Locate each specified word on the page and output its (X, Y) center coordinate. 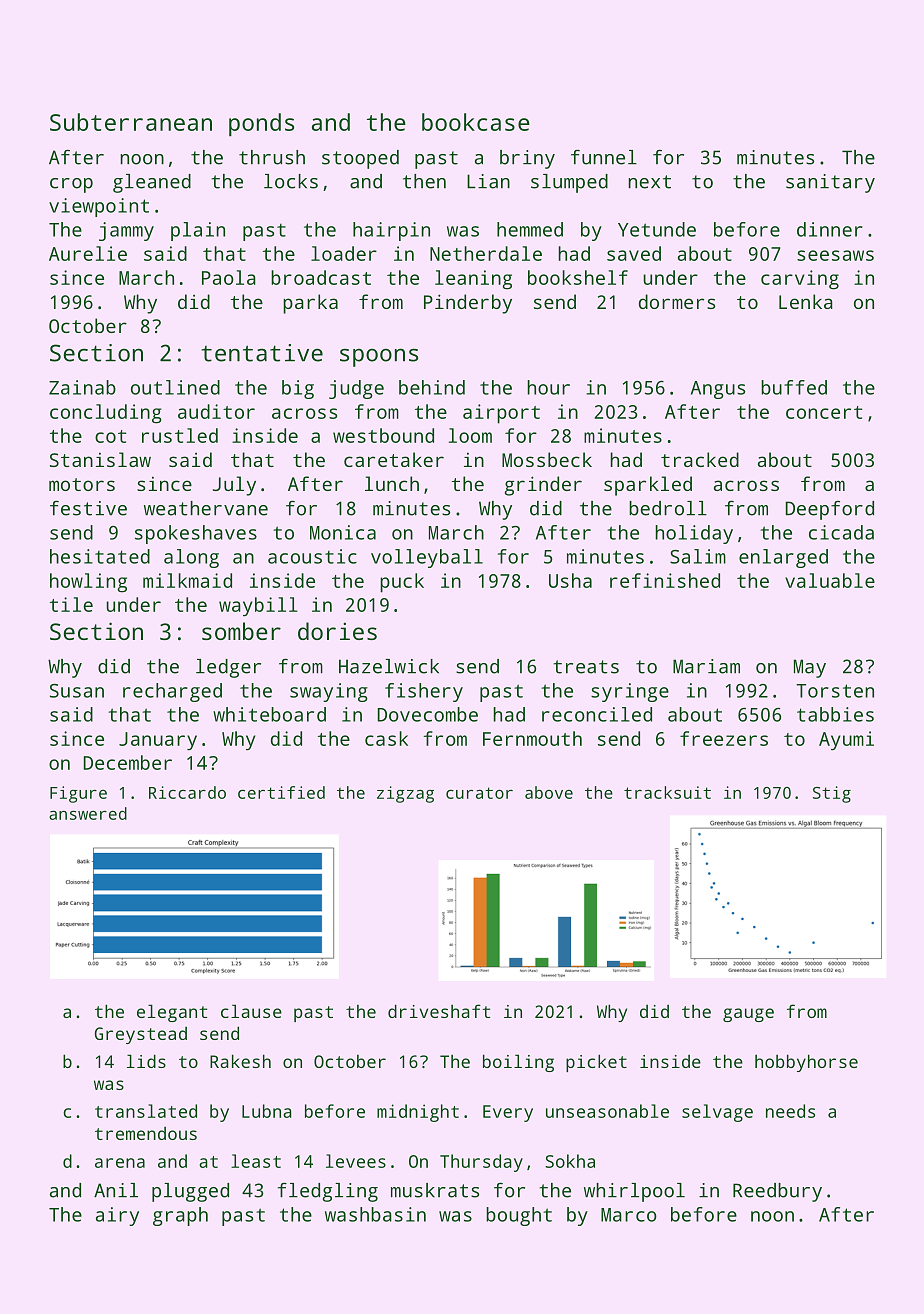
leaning (473, 280)
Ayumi (846, 741)
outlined (175, 387)
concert (824, 412)
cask (386, 738)
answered (88, 813)
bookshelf (578, 277)
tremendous (146, 1133)
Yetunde (657, 229)
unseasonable (607, 1111)
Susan (77, 691)
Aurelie (88, 253)
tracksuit (667, 792)
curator (479, 793)
